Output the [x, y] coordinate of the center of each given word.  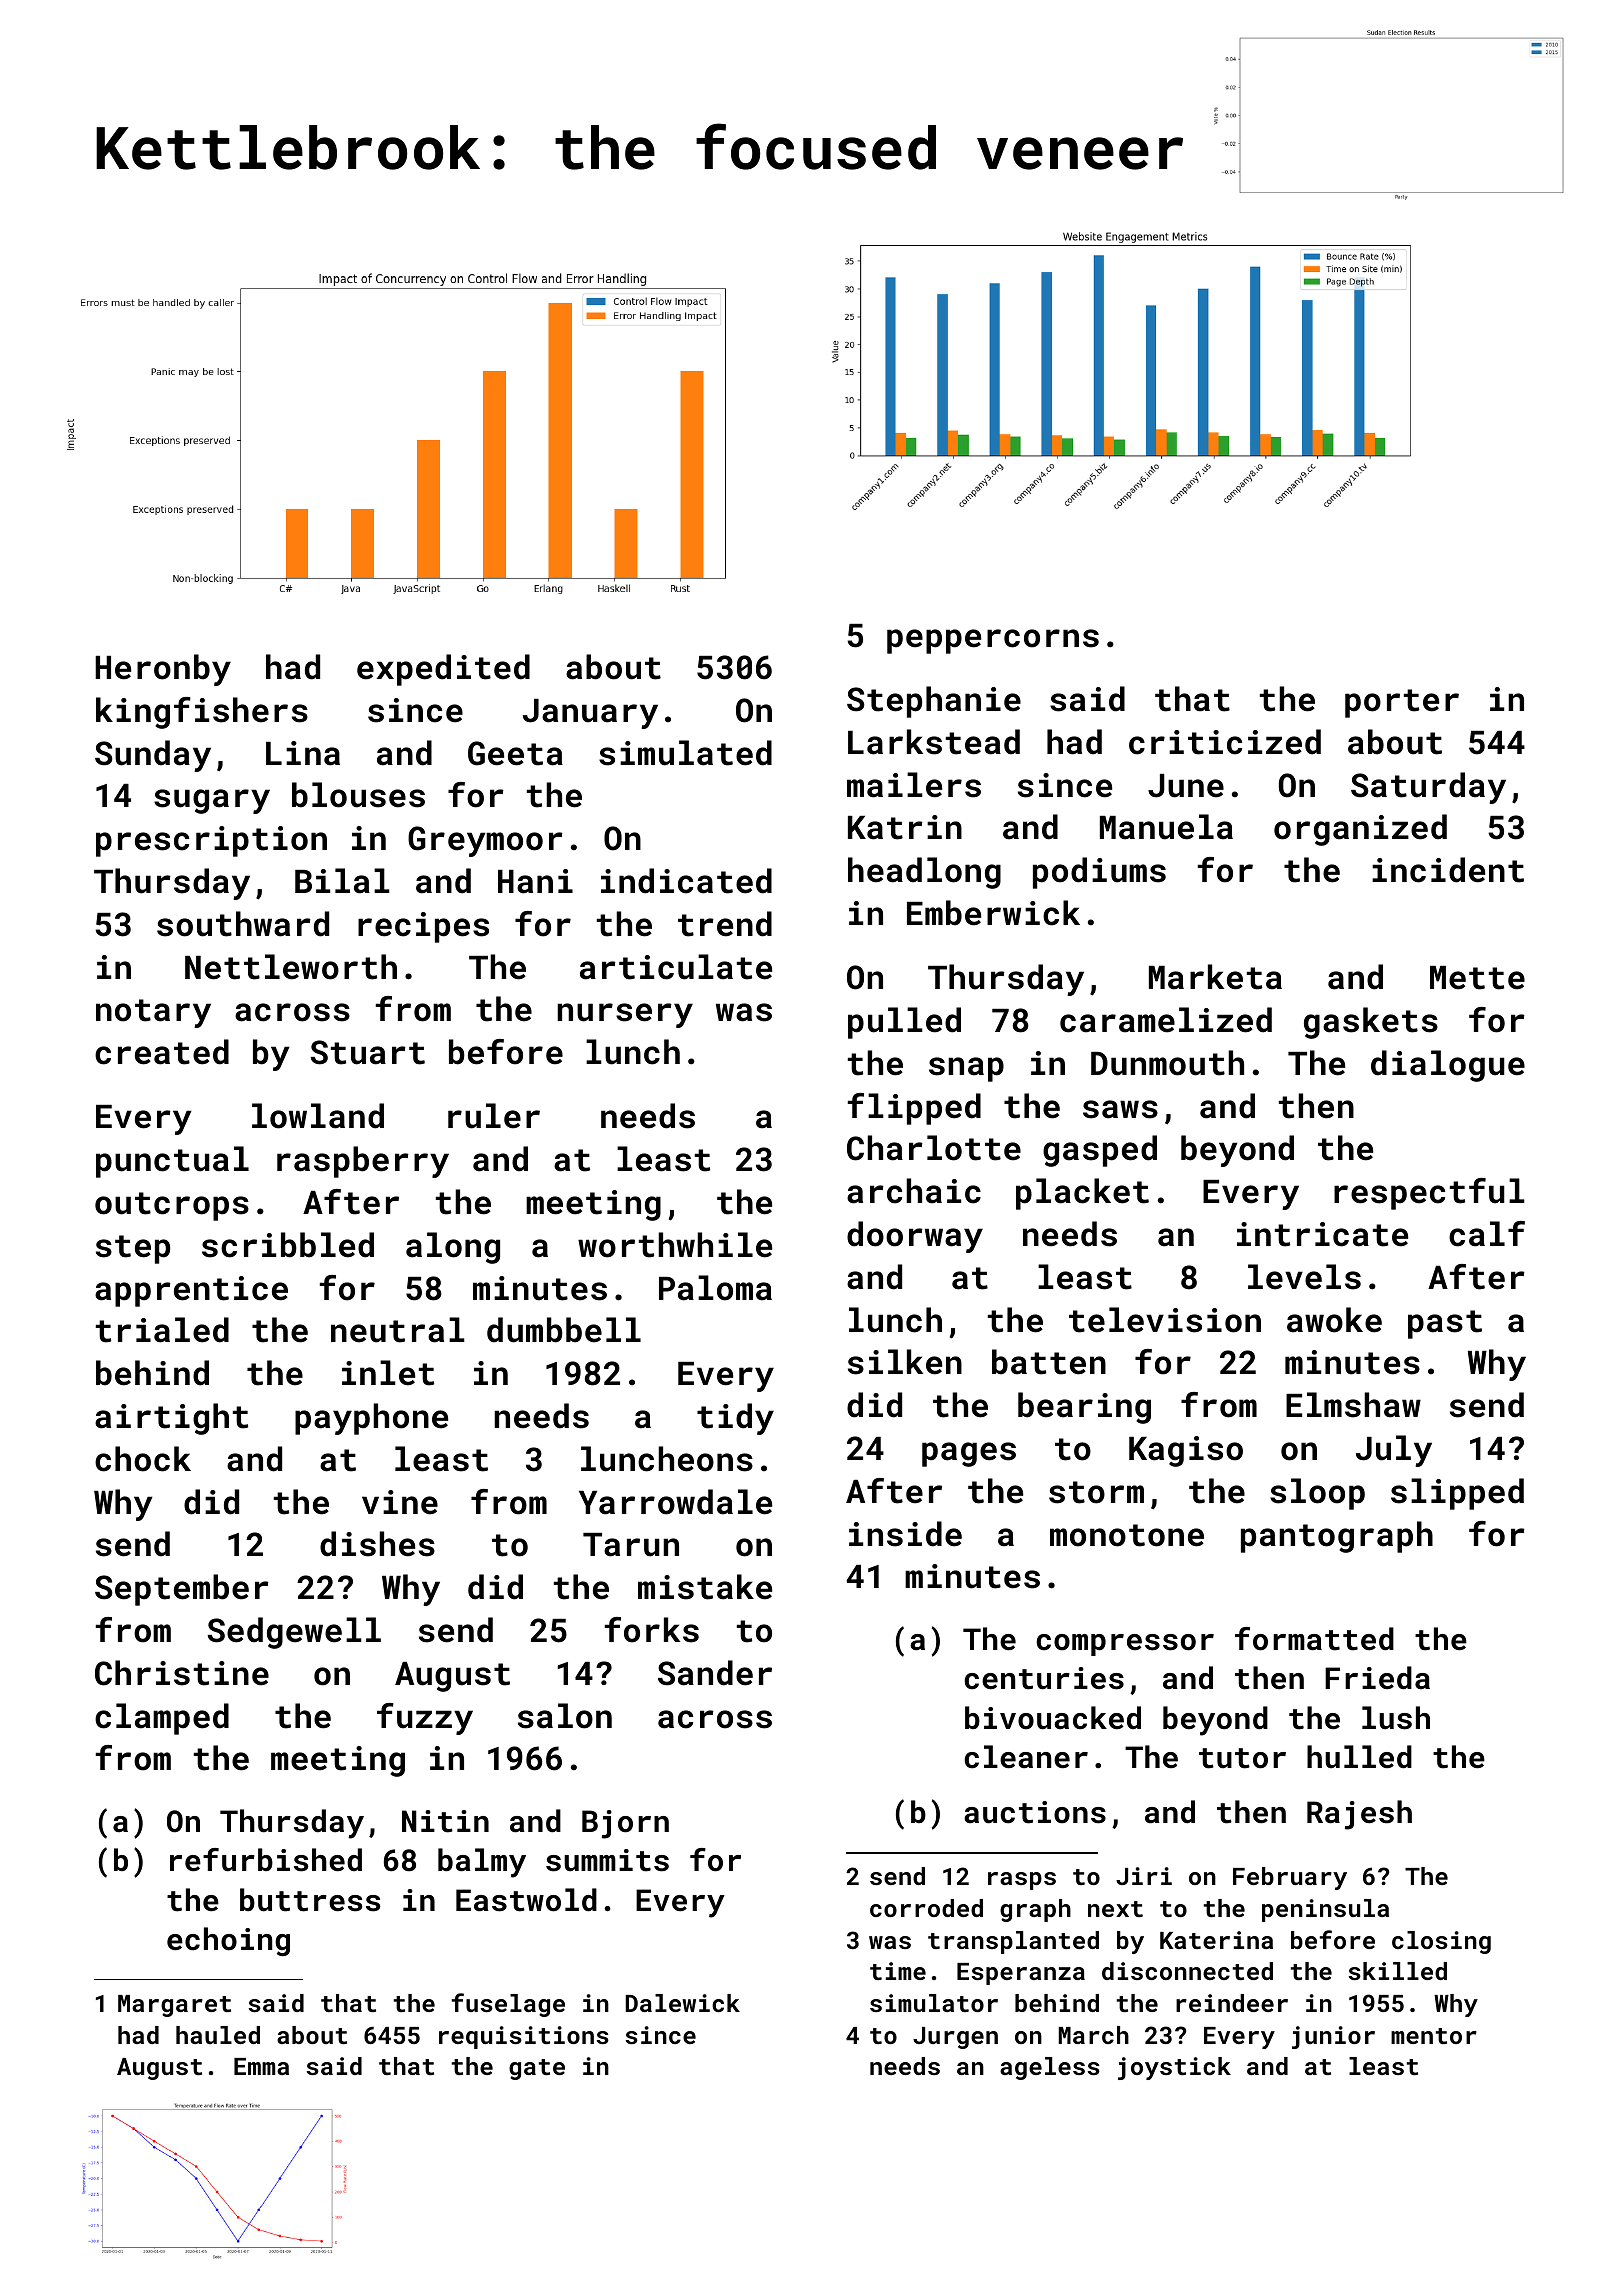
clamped [162, 1719]
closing [1441, 1942]
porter [1402, 703]
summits [607, 1860]
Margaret [174, 2006]
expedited [443, 670]
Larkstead [934, 742]
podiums [1099, 873]
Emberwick [993, 913]
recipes [423, 927]
